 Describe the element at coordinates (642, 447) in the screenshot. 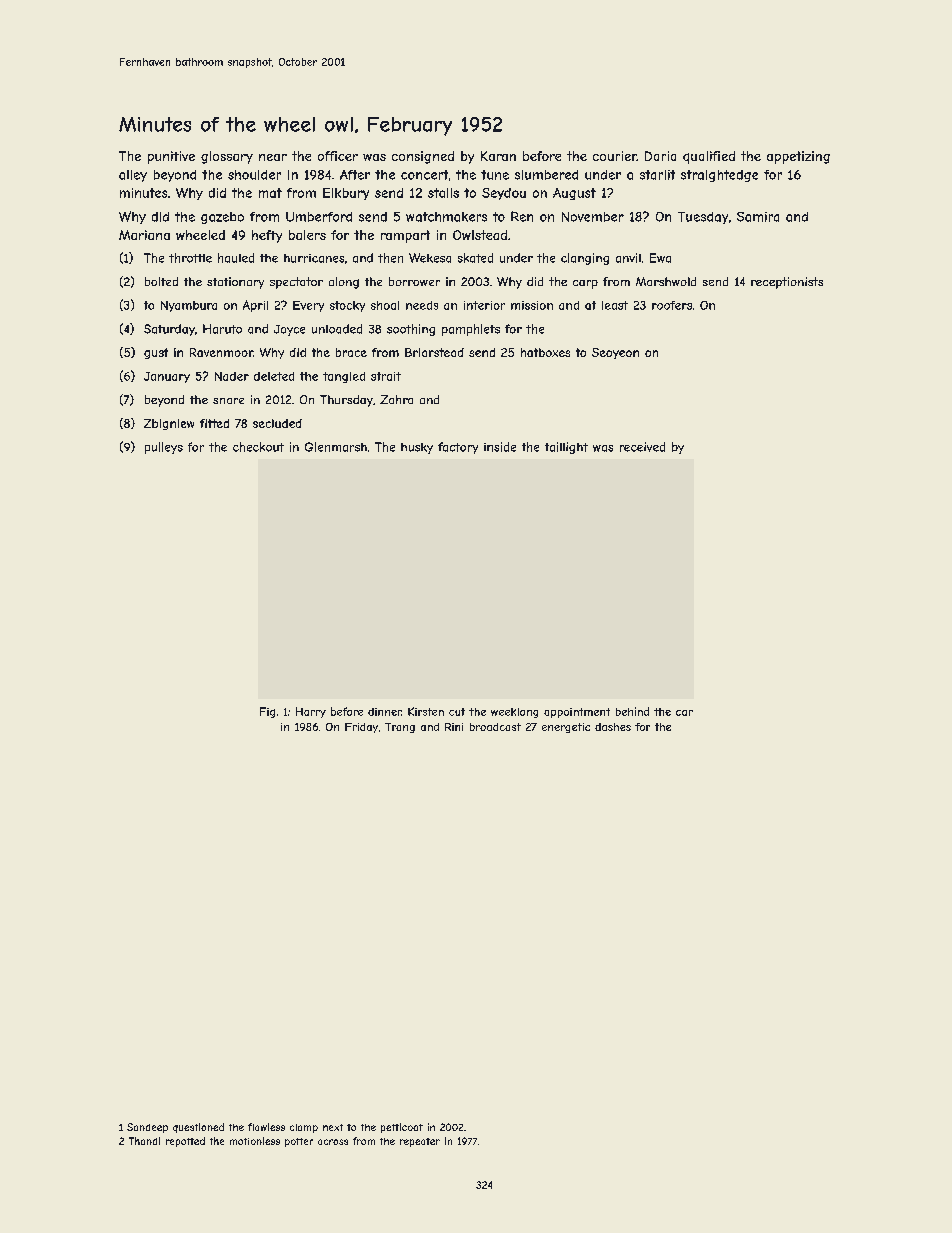

I see `received` at that location.
